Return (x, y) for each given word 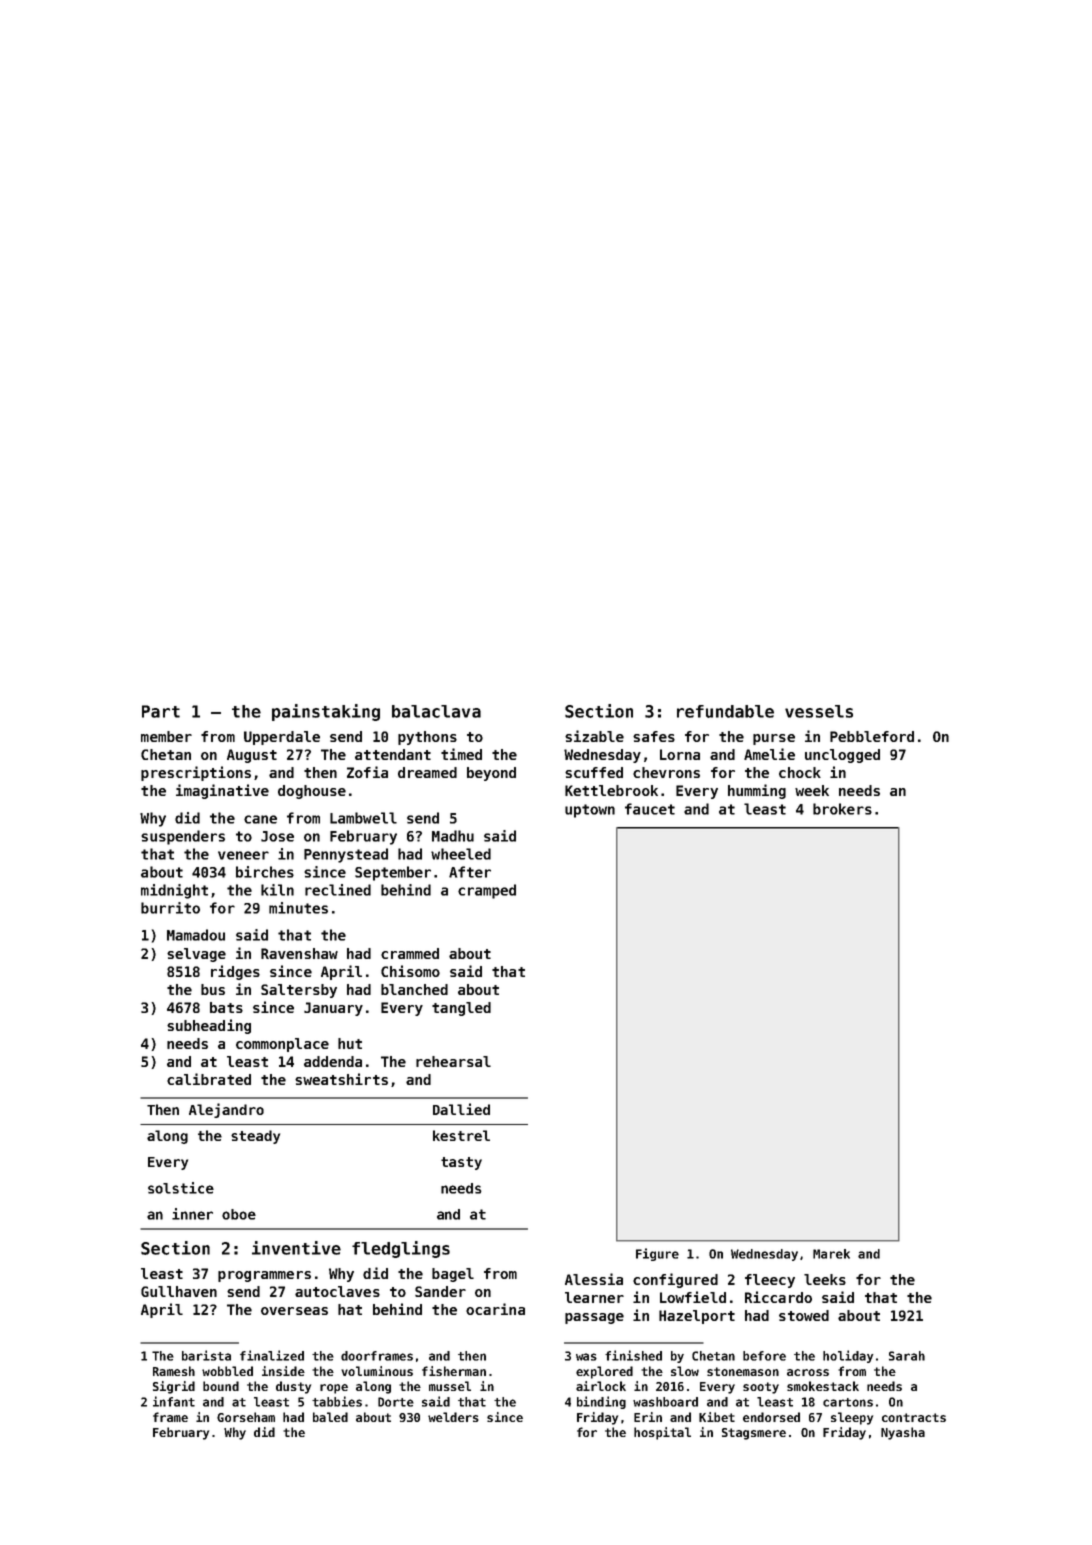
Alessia (594, 1279)
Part (161, 711)
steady (255, 1137)
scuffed (594, 772)
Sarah (907, 1356)
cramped (487, 891)
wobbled (227, 1371)
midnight (174, 891)
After (470, 872)
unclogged (842, 756)
